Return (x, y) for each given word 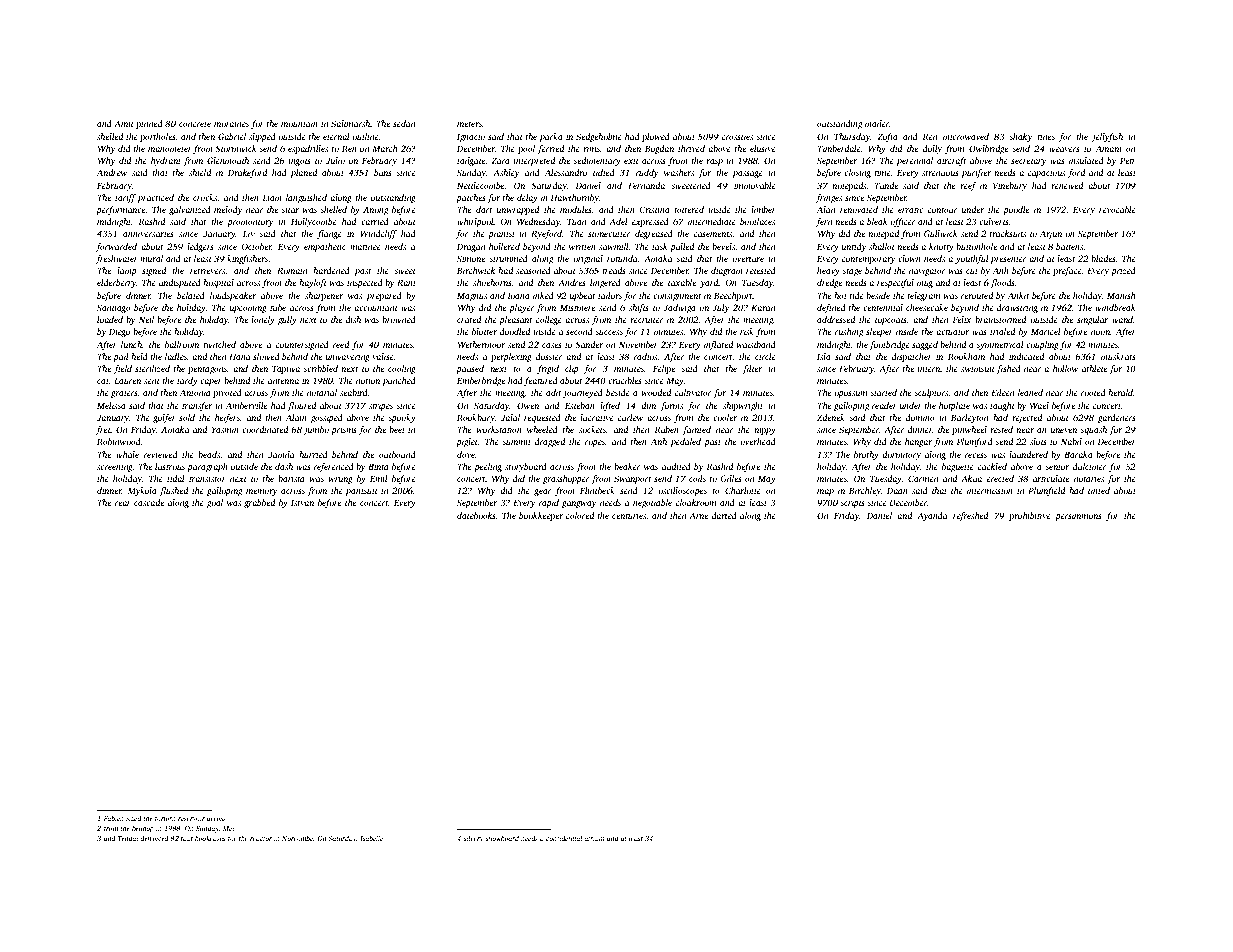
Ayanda (932, 516)
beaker (627, 466)
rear (123, 503)
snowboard (502, 838)
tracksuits (1007, 233)
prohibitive (1030, 516)
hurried (313, 454)
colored (580, 515)
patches (471, 198)
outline (365, 136)
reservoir (191, 818)
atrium (594, 838)
